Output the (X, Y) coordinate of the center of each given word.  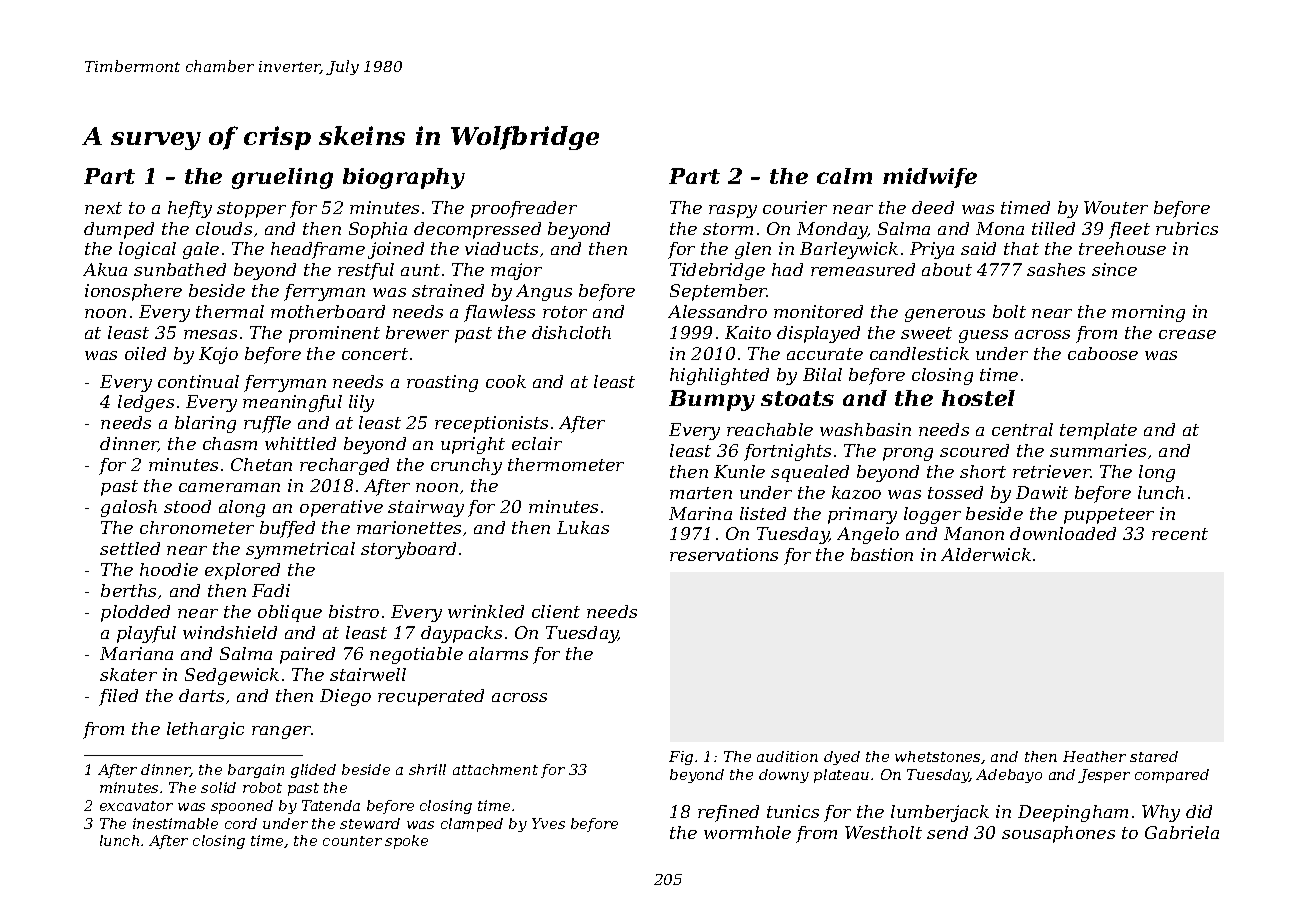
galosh (129, 508)
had (787, 269)
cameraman (229, 487)
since (1114, 269)
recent (1180, 534)
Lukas (583, 527)
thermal (230, 311)
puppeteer (1109, 516)
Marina (700, 513)
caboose (1103, 353)
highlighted (719, 376)
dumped (119, 230)
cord (241, 823)
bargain (256, 771)
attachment (495, 769)
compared (1172, 776)
